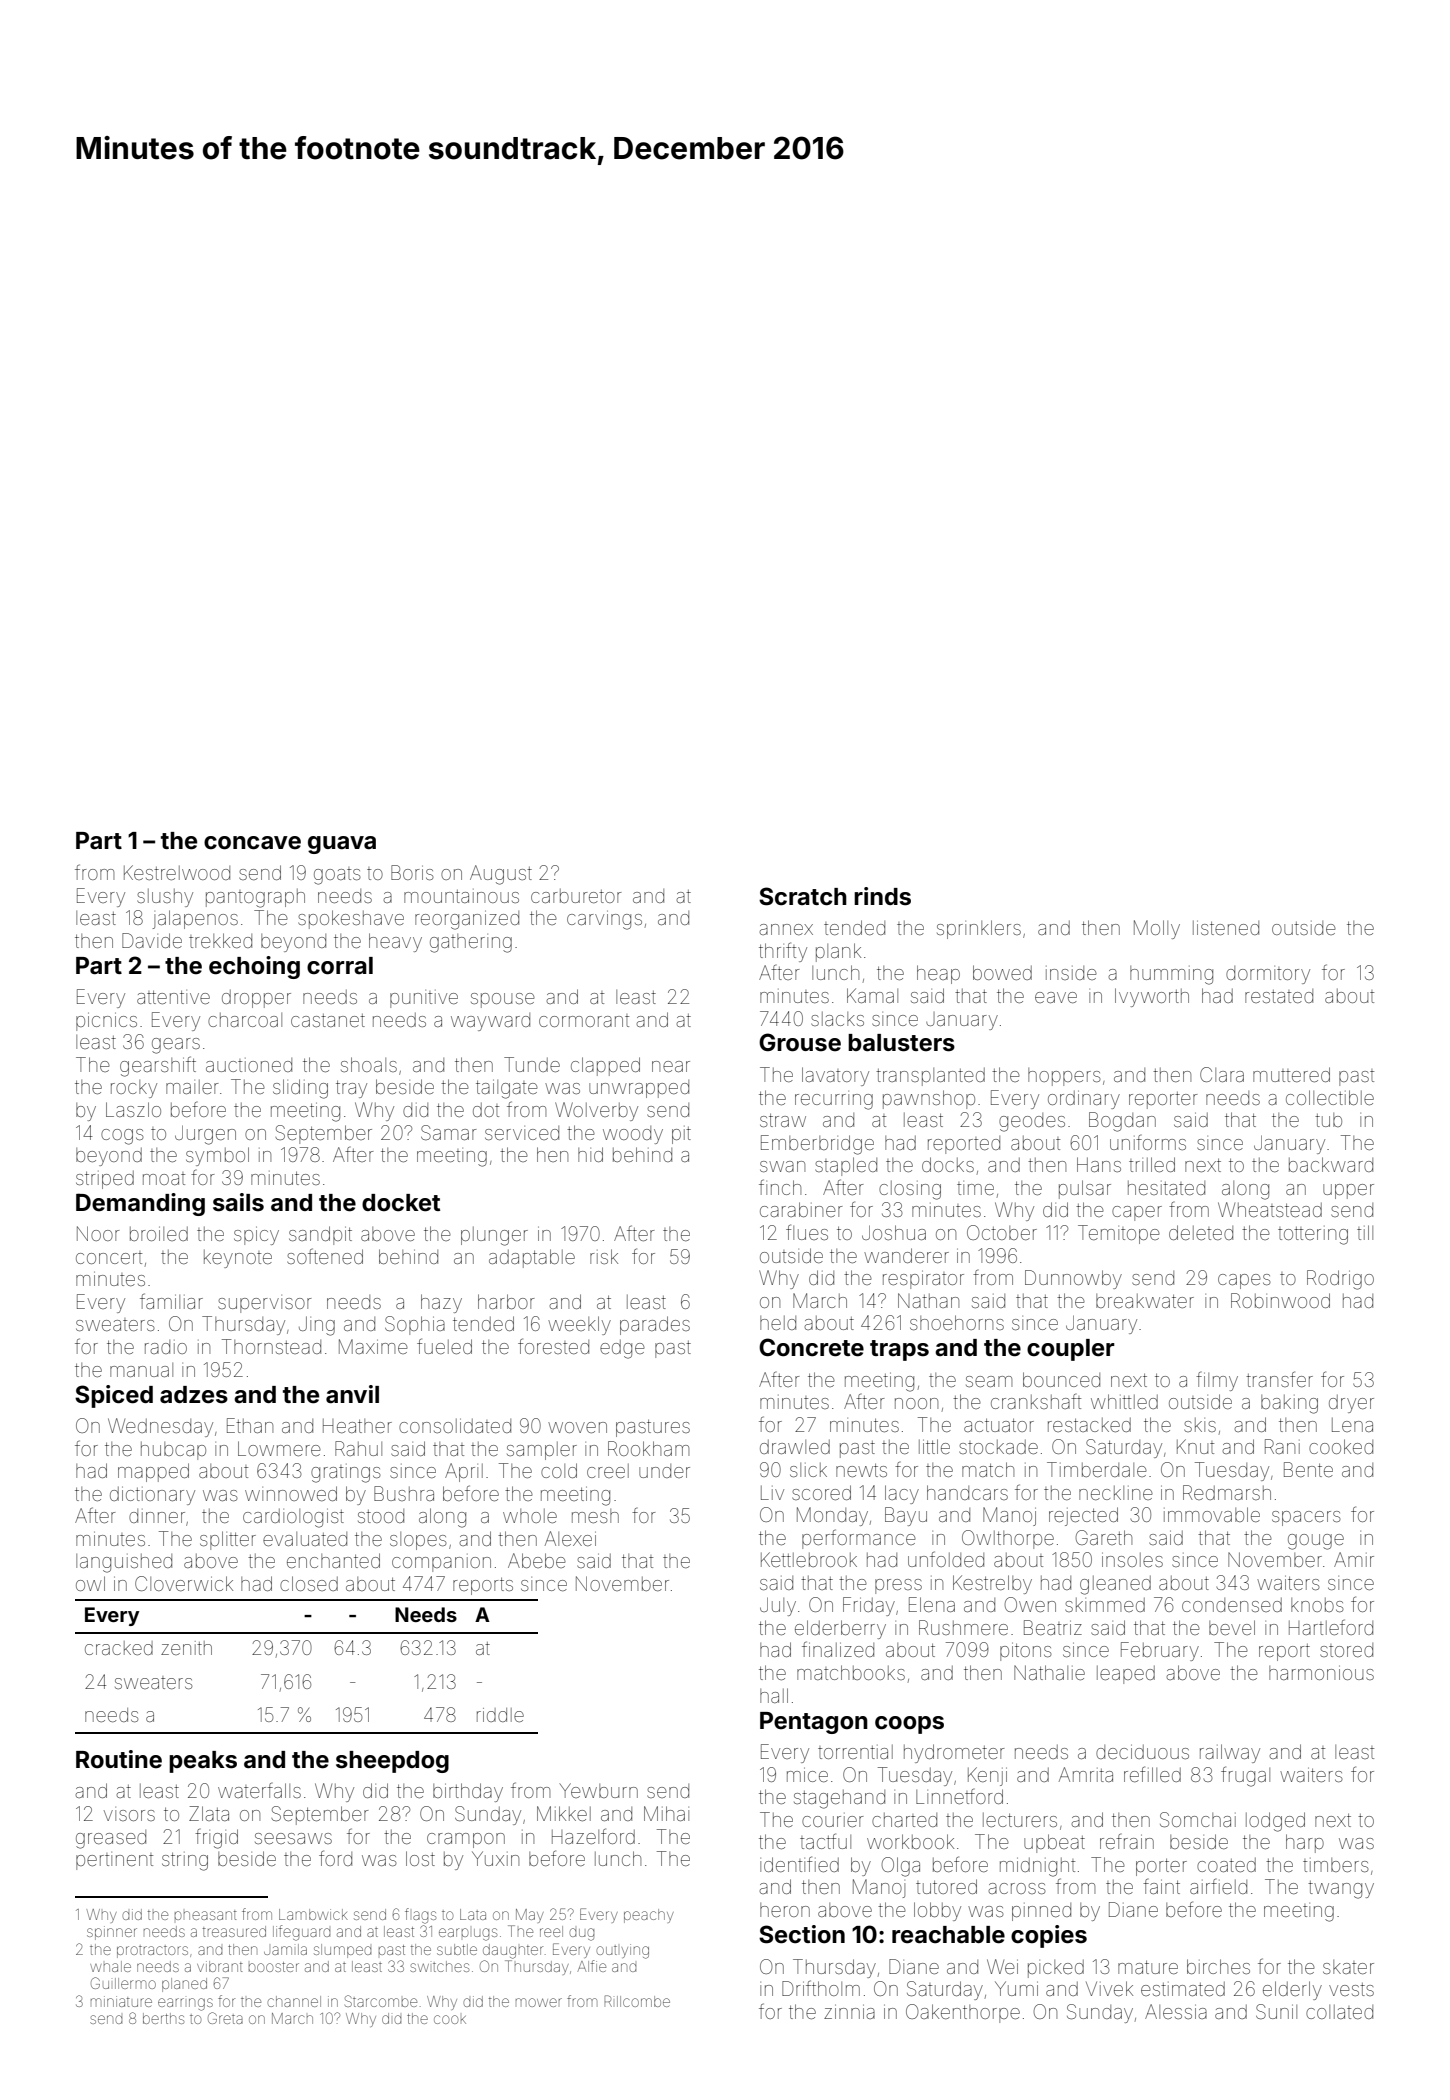 This page has width=1450, height=2100. Describe the element at coordinates (774, 1695) in the page. I see `hall` at that location.
